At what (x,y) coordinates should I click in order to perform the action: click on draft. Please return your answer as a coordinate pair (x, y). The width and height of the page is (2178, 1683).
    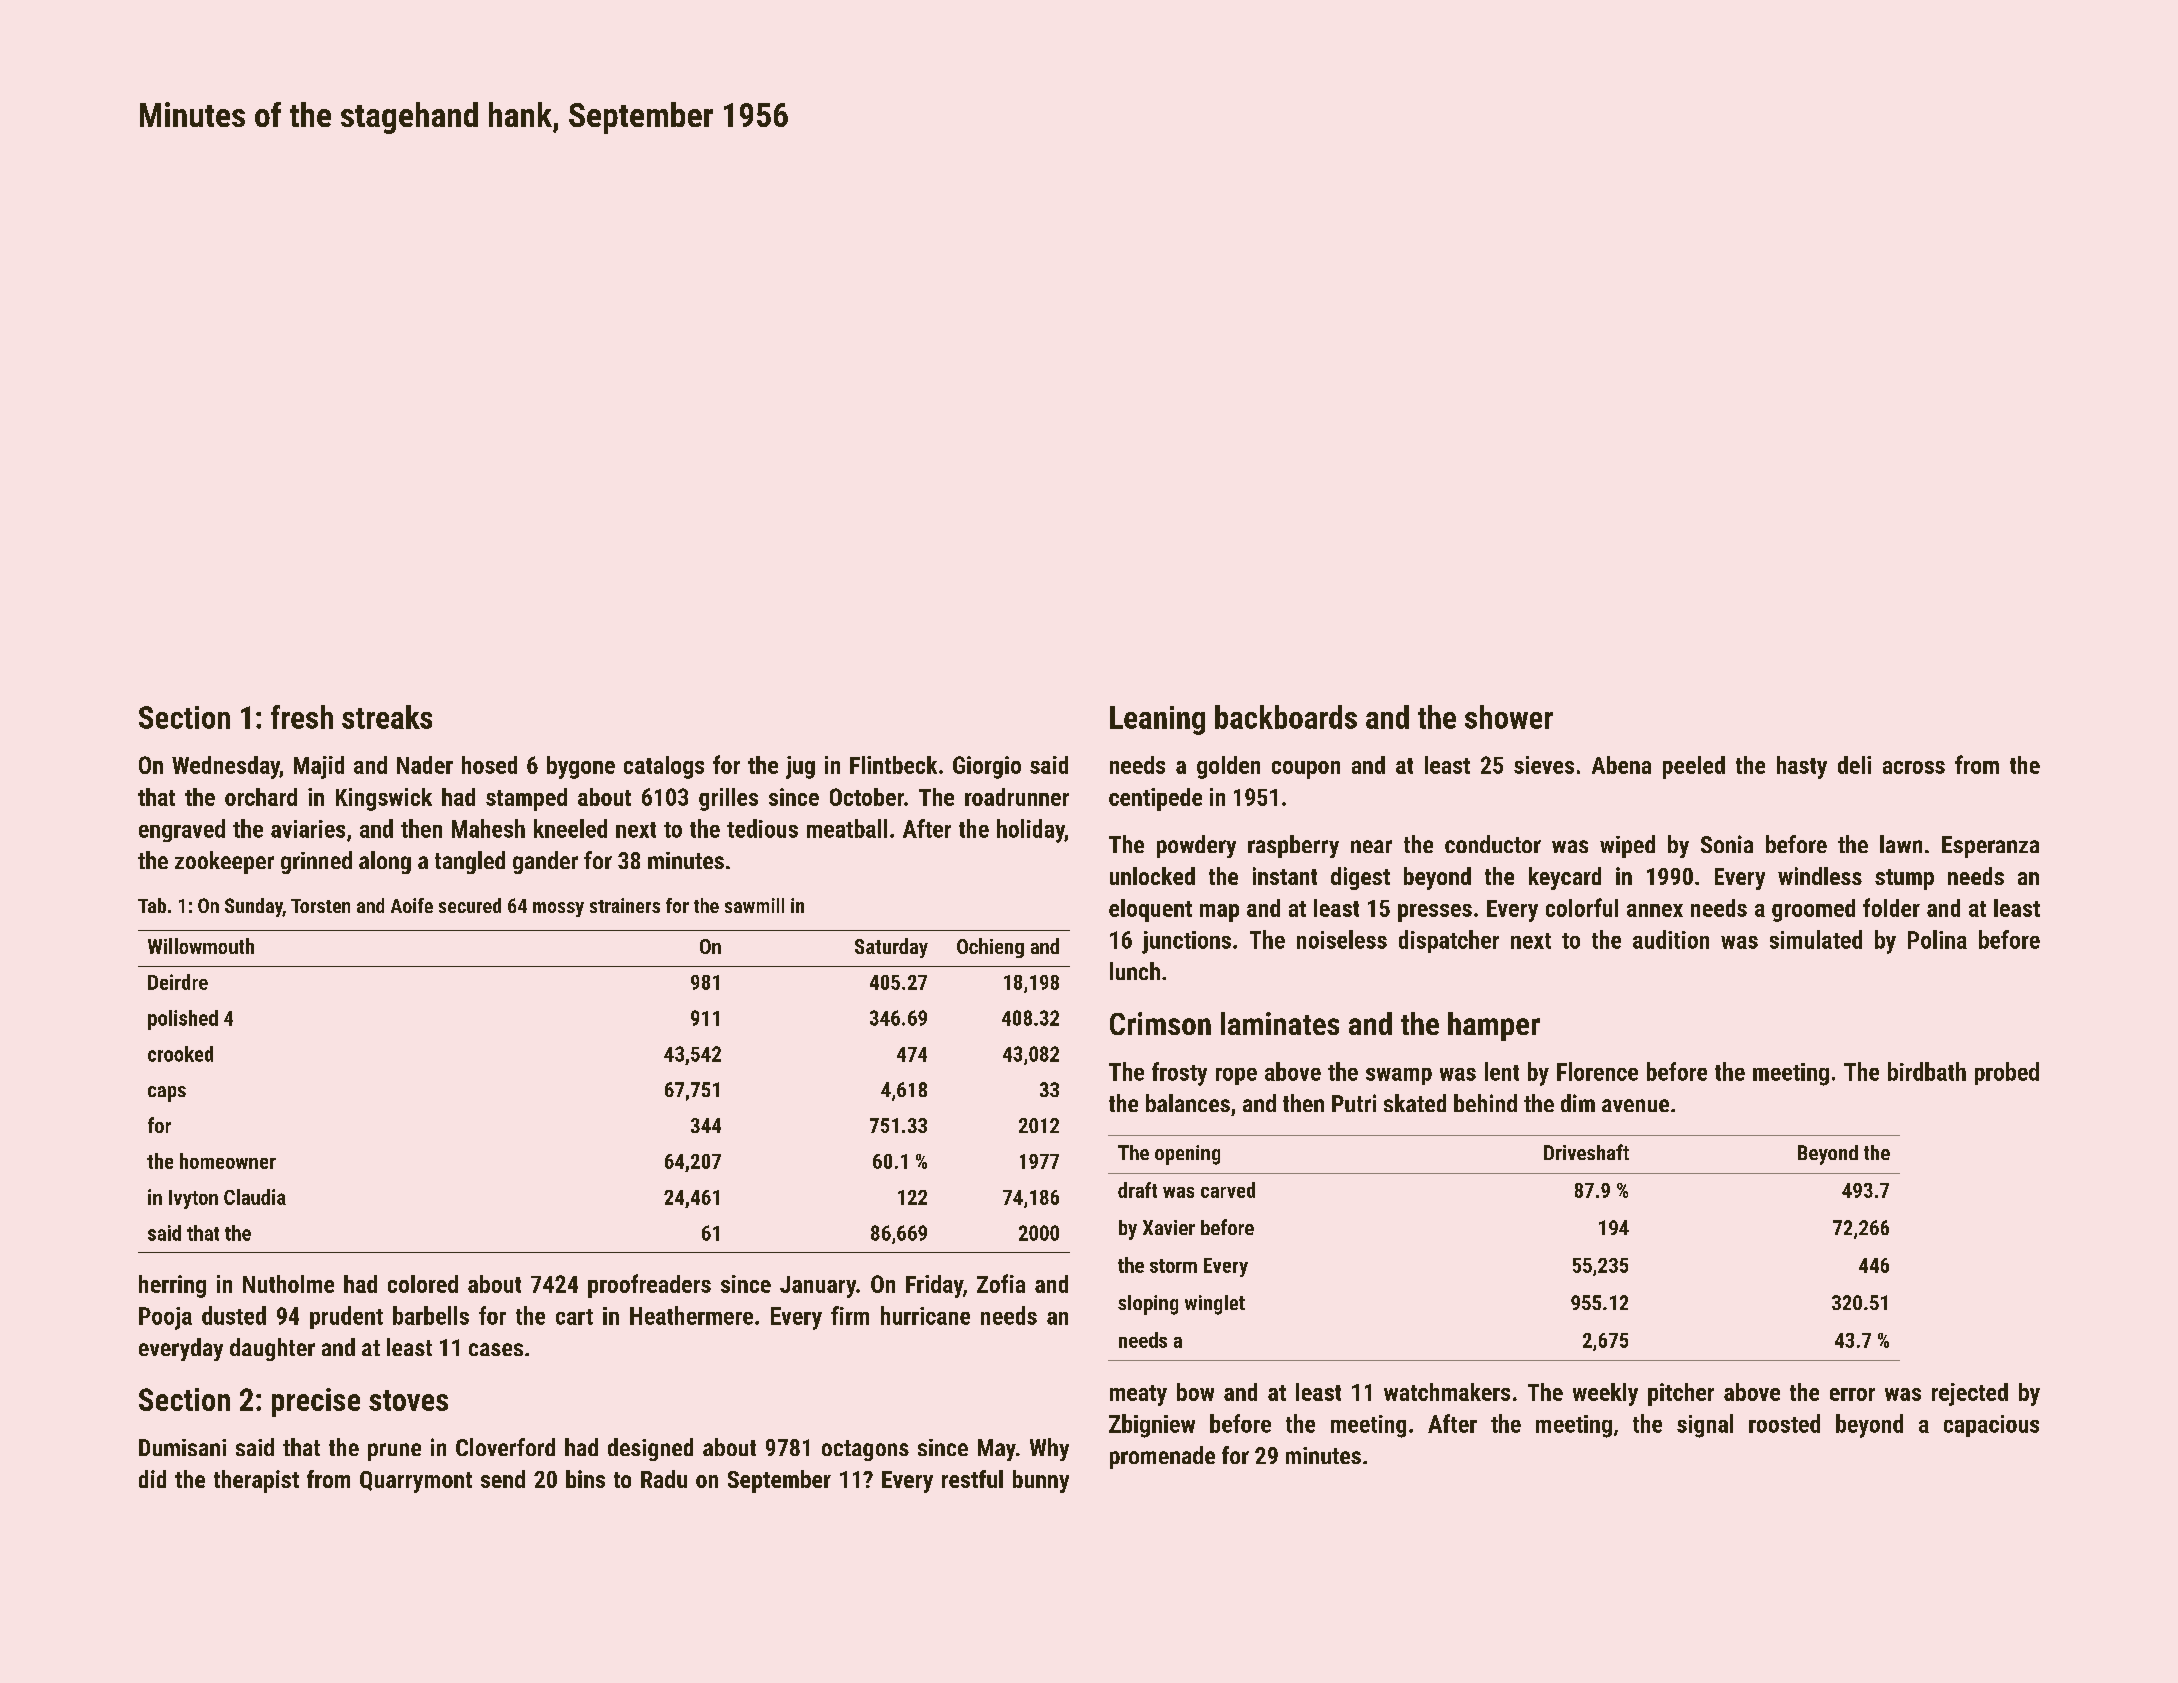
    Looking at the image, I should click on (1137, 1190).
